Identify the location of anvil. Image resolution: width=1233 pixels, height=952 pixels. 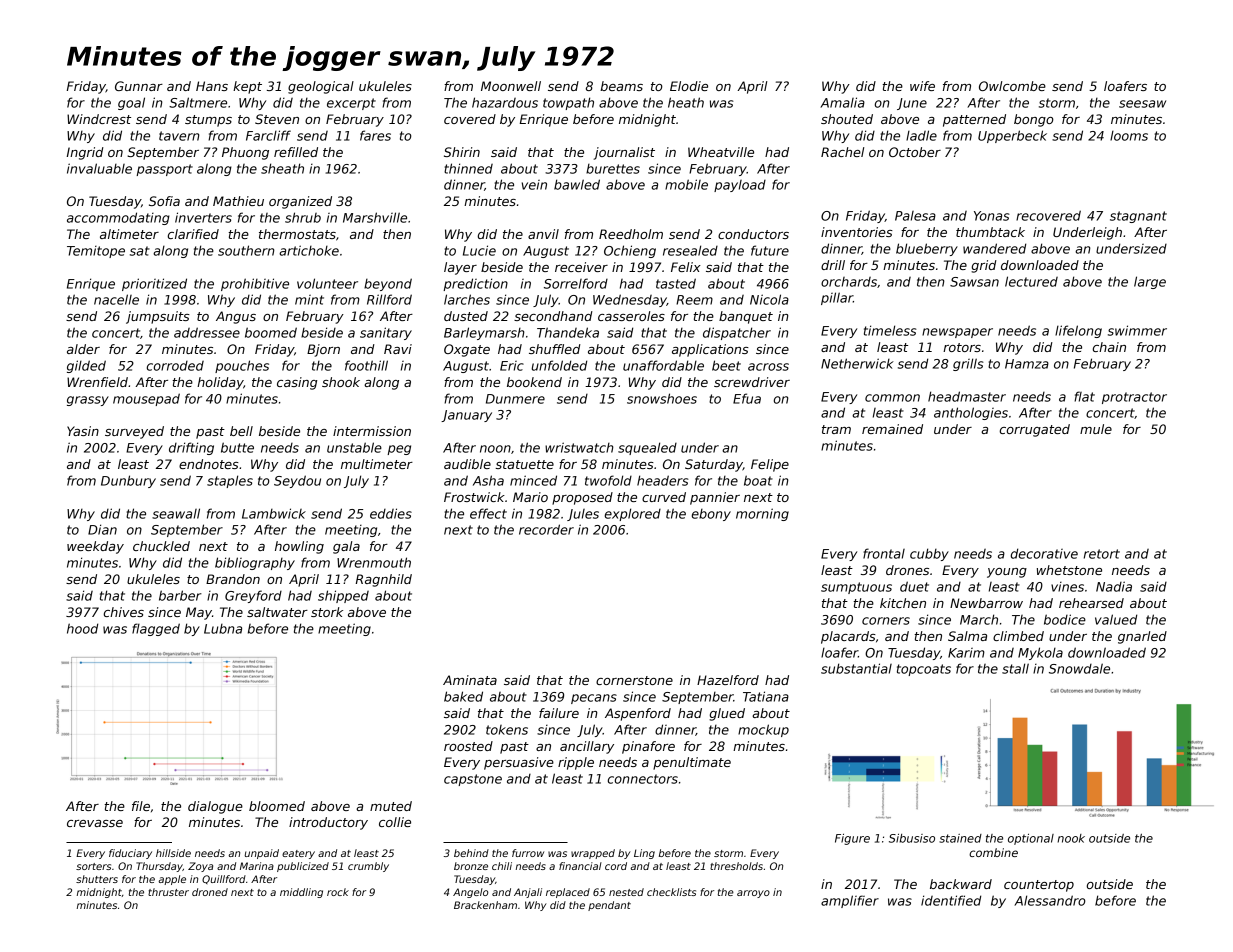
(543, 234).
